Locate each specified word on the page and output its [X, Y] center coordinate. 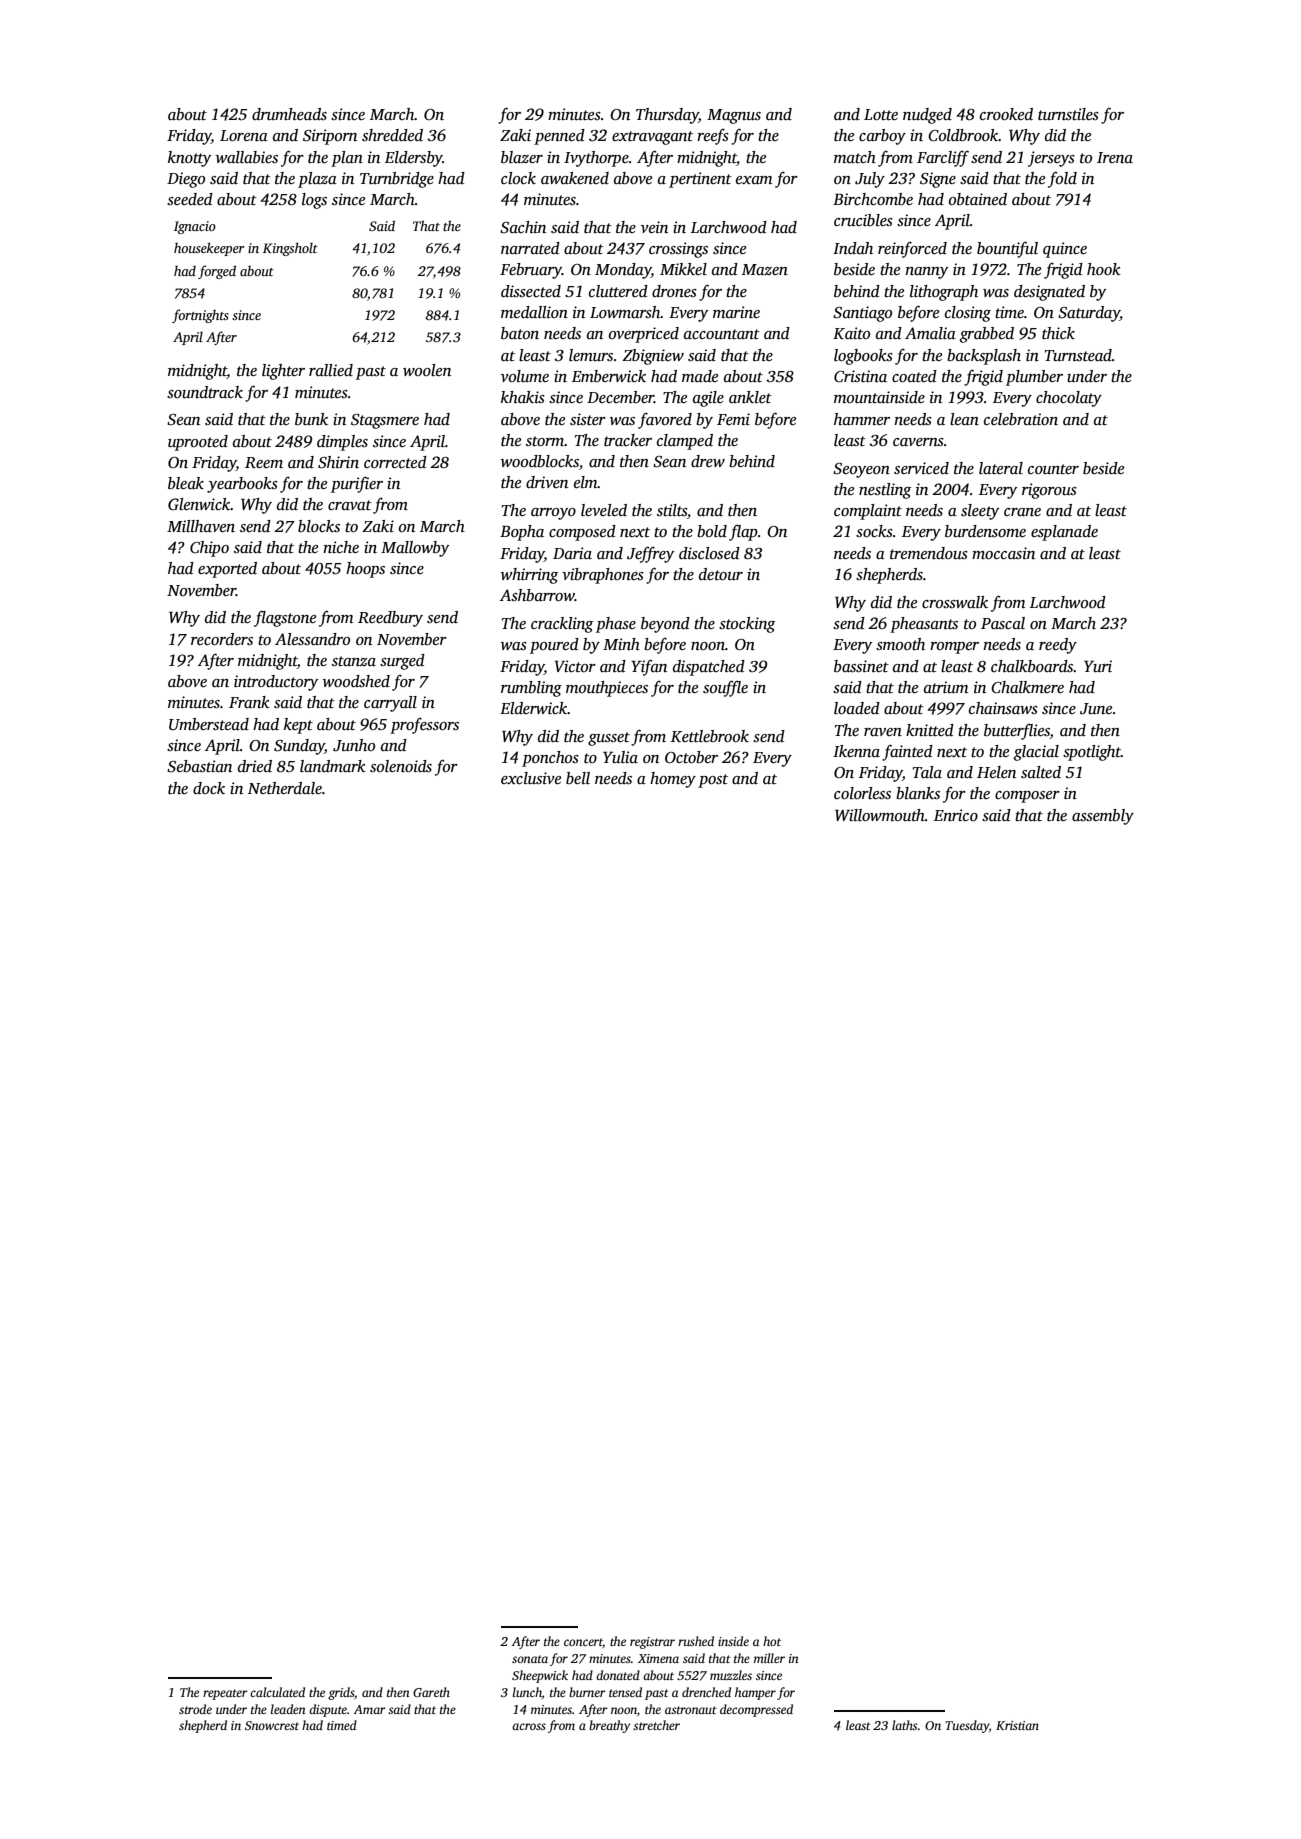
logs [314, 201]
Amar [370, 1709]
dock [209, 788]
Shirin [338, 462]
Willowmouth [880, 815]
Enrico [956, 815]
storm [545, 441]
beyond [665, 625]
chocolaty [1069, 399]
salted [1041, 772]
